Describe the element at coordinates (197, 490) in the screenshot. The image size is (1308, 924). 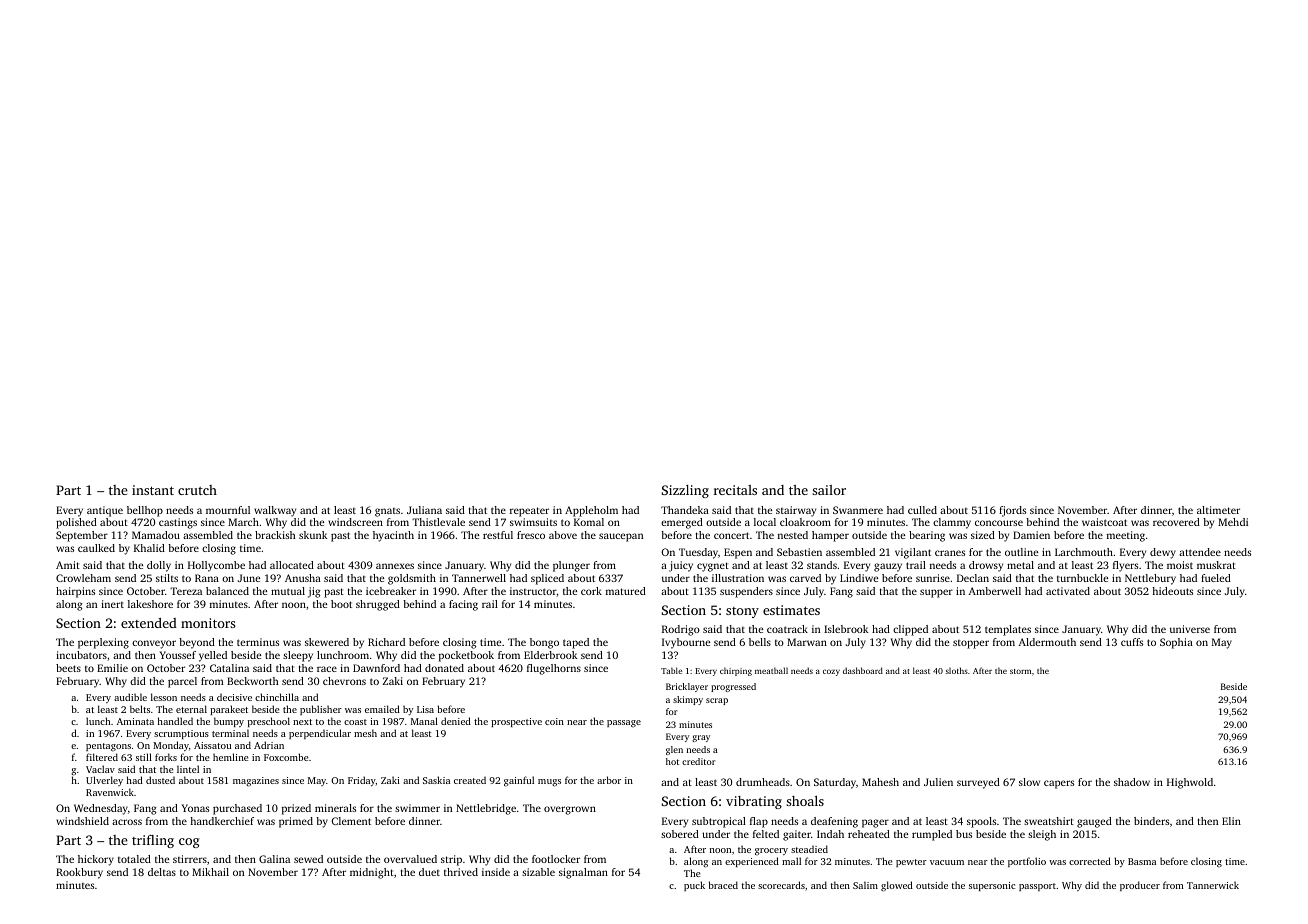
I see `crutch` at that location.
